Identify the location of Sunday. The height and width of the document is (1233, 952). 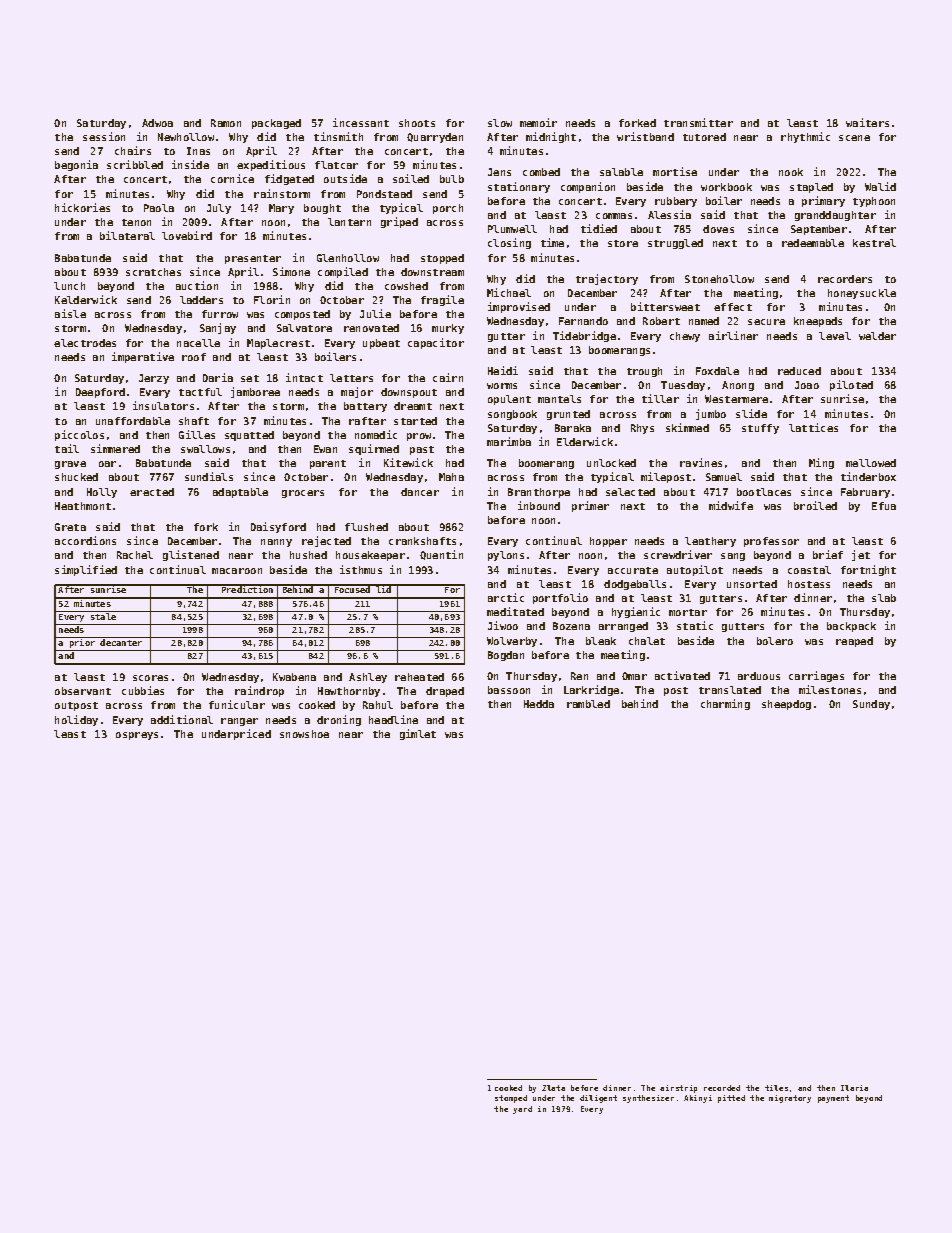
(871, 705).
